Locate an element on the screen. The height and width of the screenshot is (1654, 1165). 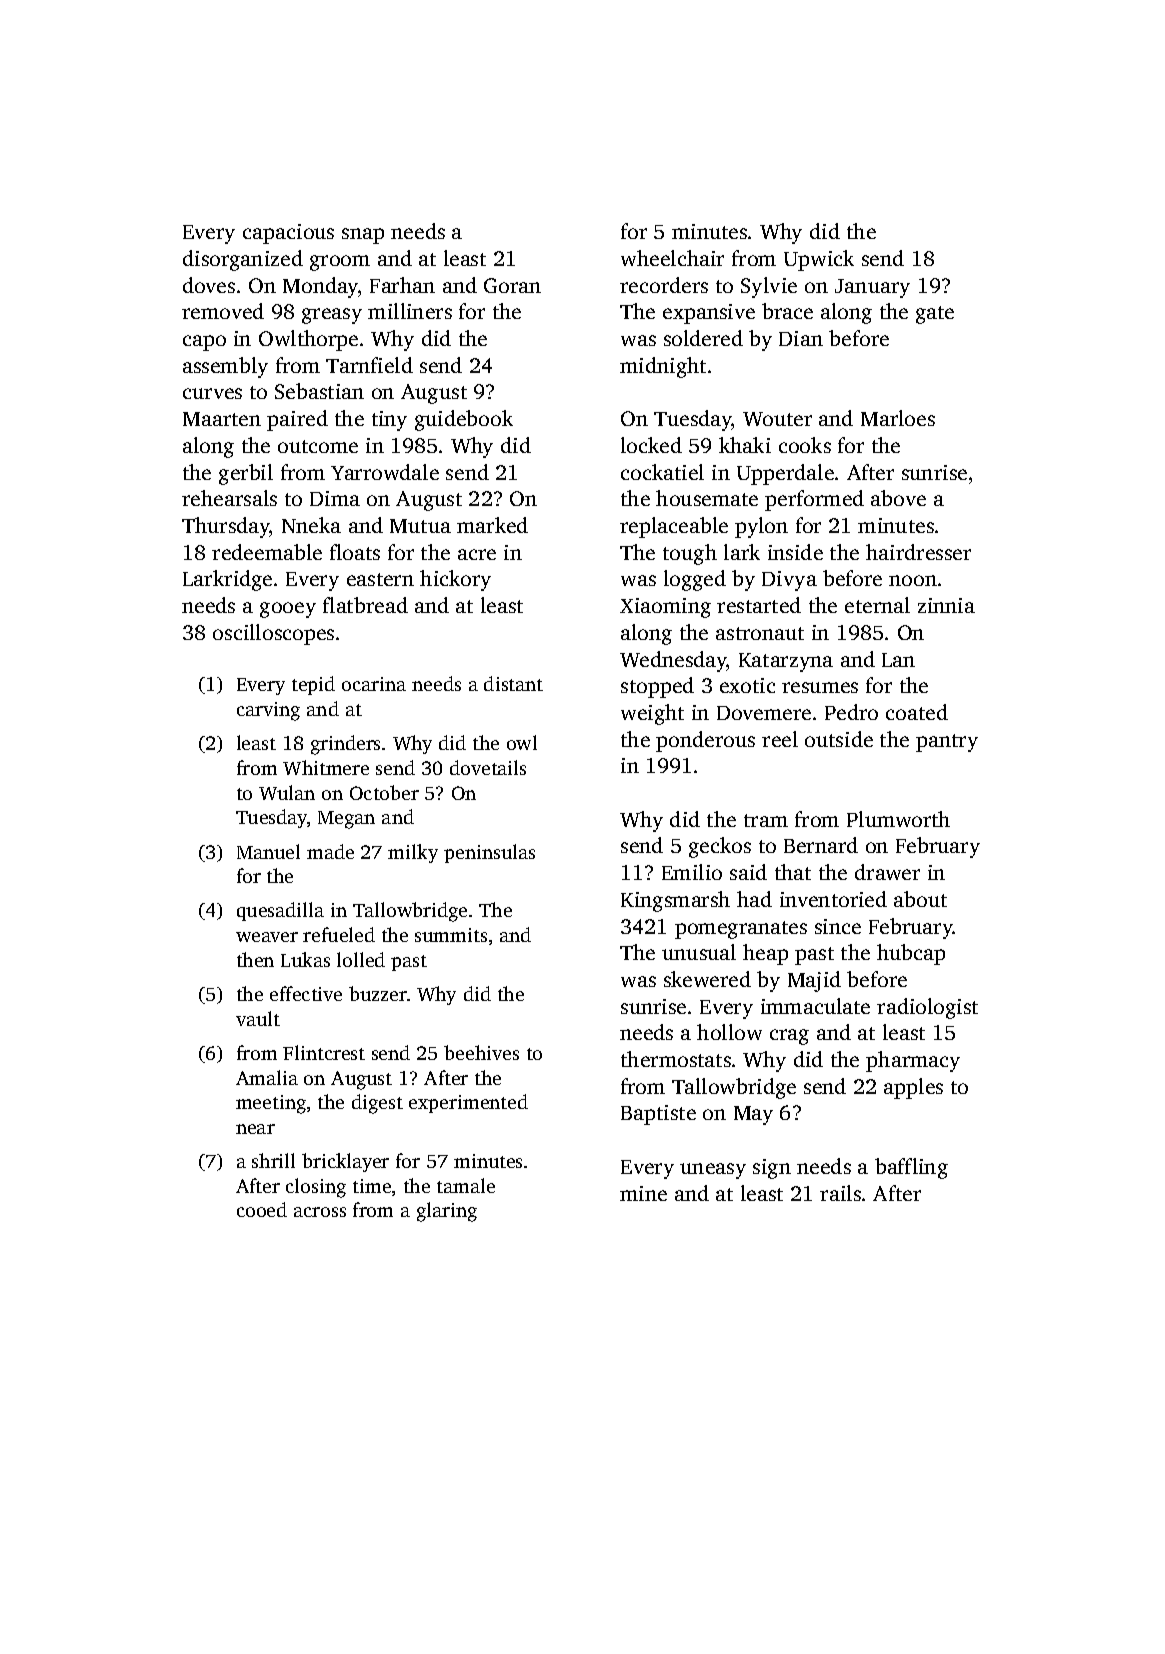
cooed is located at coordinates (262, 1209).
